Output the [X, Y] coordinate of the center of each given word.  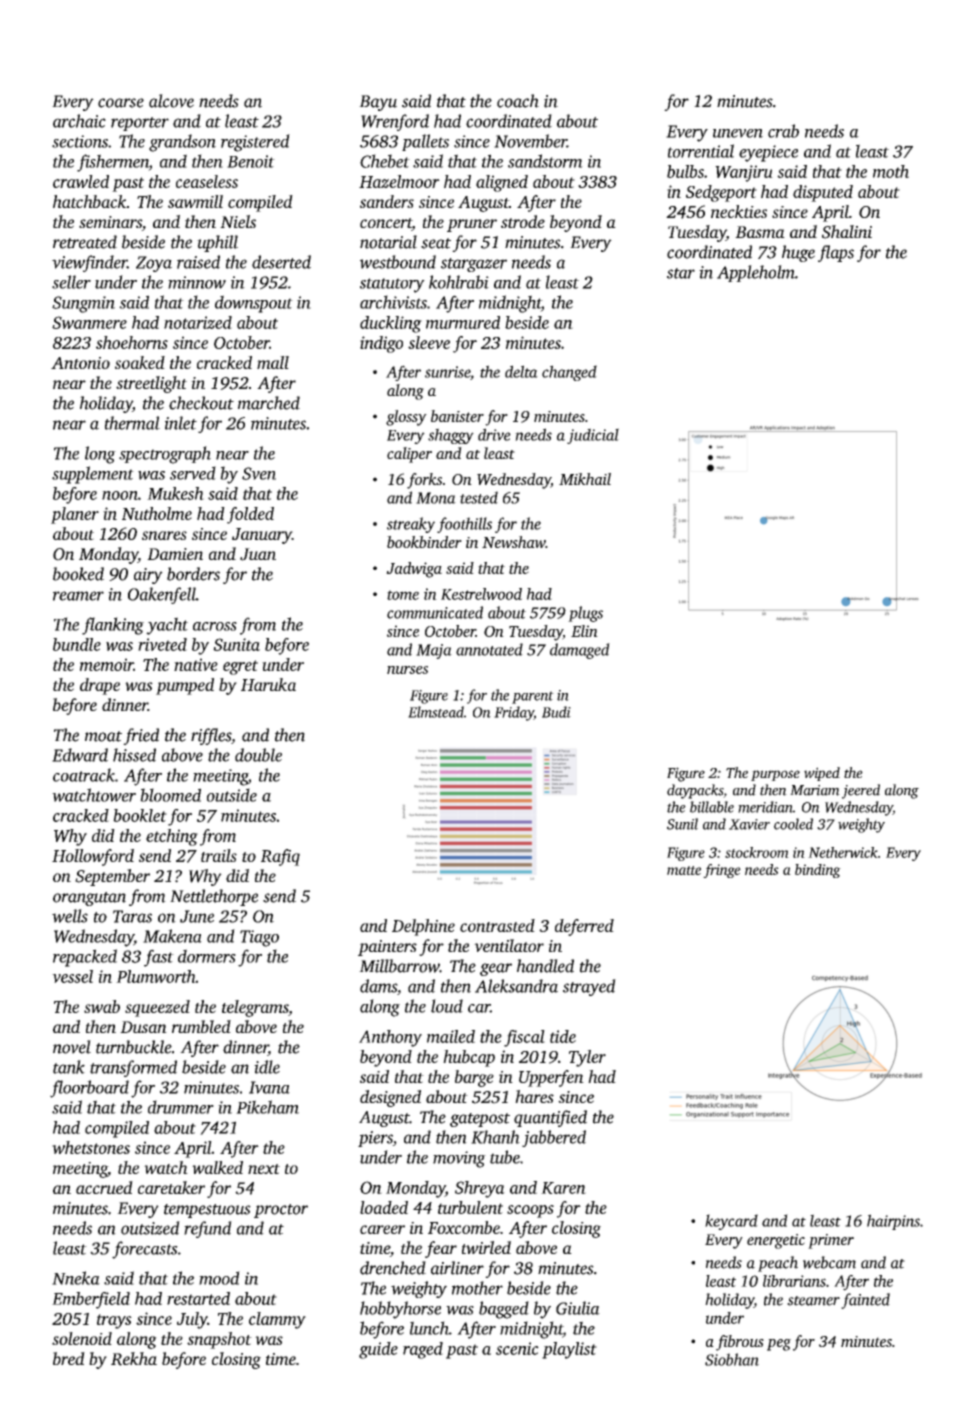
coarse [121, 103]
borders [193, 574]
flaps [836, 253]
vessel [72, 976]
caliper [409, 455]
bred [69, 1358]
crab [783, 131]
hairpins [893, 1222]
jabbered [554, 1138]
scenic [517, 1348]
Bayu [378, 103]
